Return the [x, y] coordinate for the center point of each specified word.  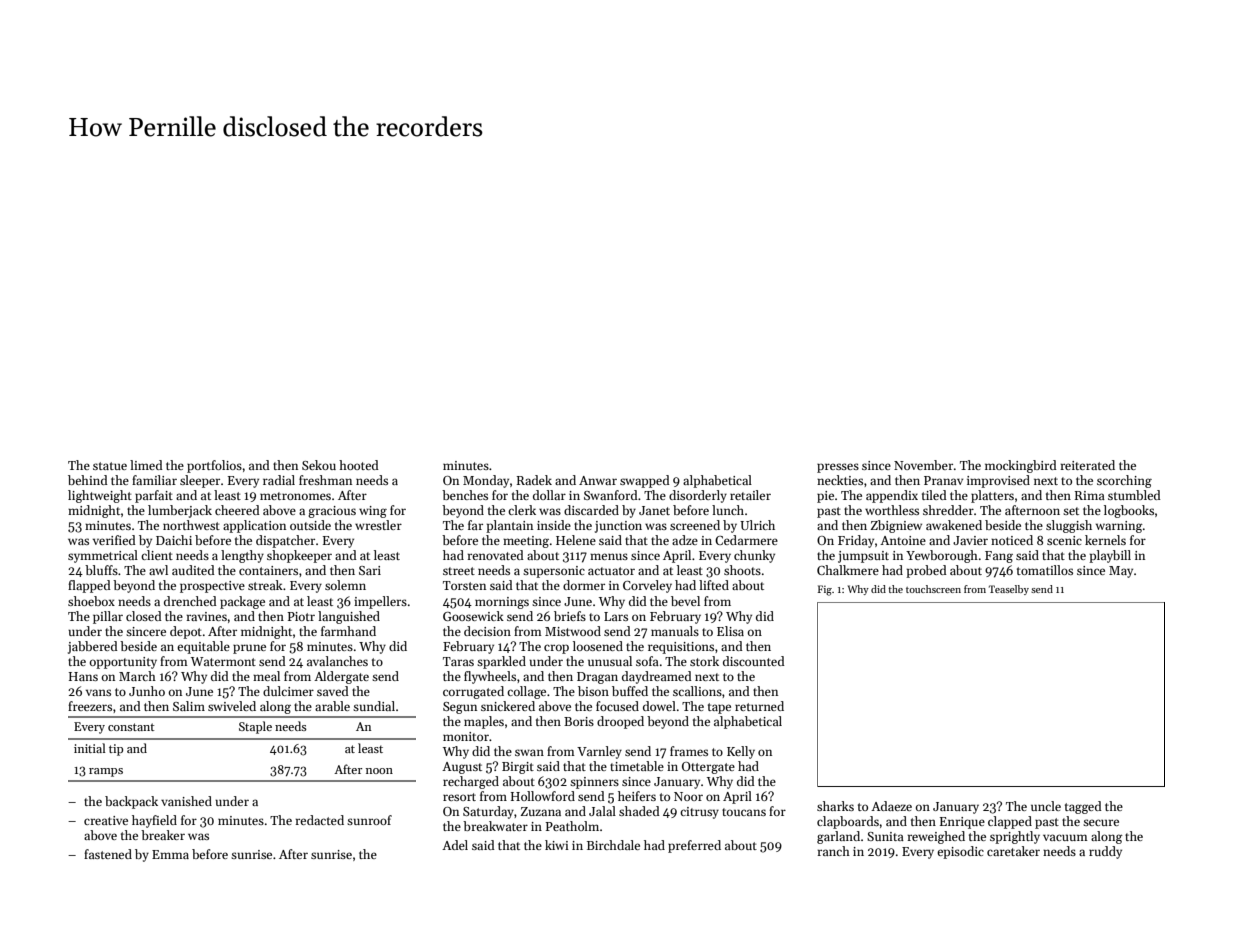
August [462, 768]
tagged [1083, 807]
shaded [639, 811]
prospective [212, 587]
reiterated [1087, 465]
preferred [694, 846]
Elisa [730, 631]
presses [838, 468]
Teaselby [1009, 590]
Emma [170, 854]
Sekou [319, 465]
